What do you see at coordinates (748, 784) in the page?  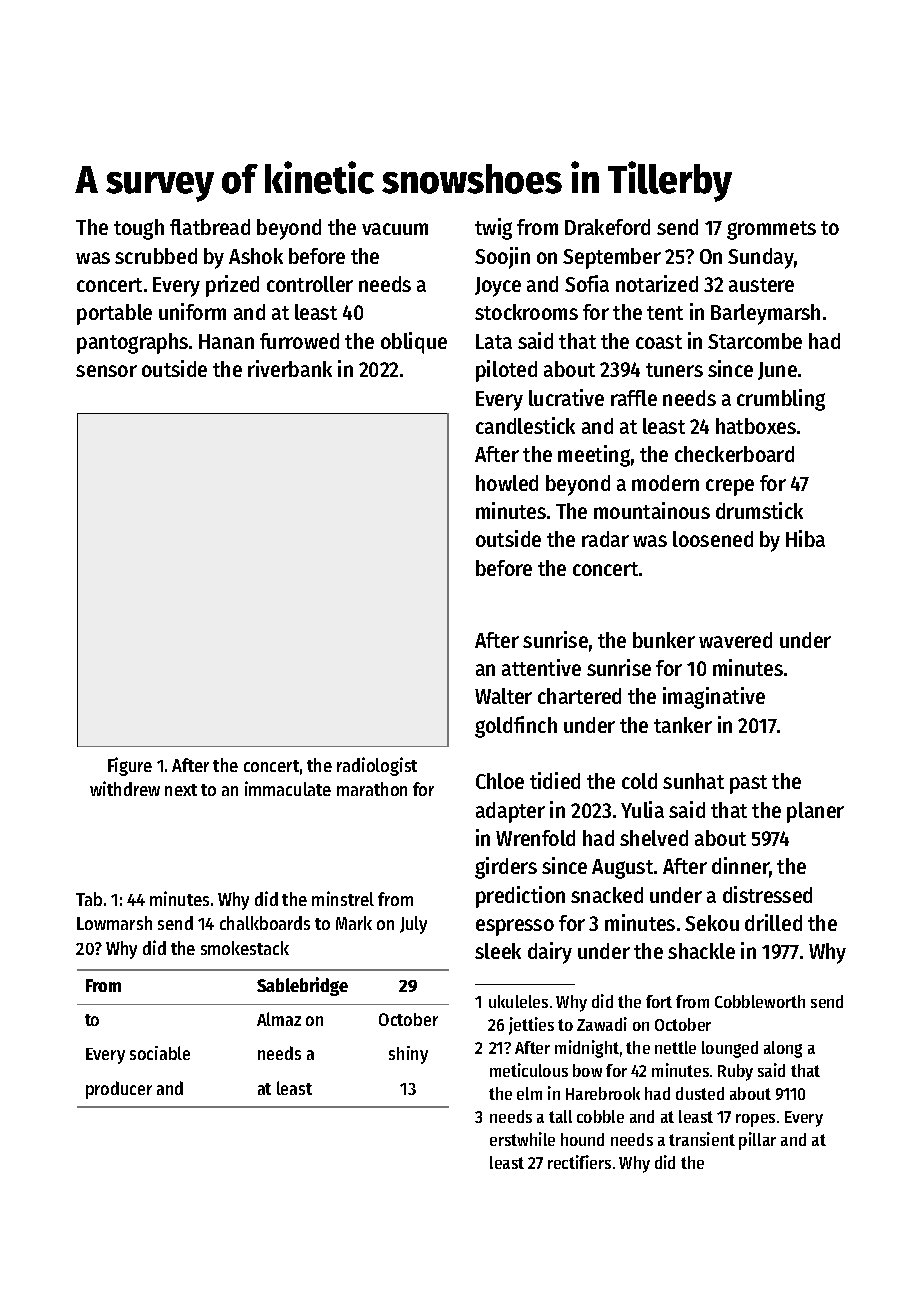 I see `past` at bounding box center [748, 784].
